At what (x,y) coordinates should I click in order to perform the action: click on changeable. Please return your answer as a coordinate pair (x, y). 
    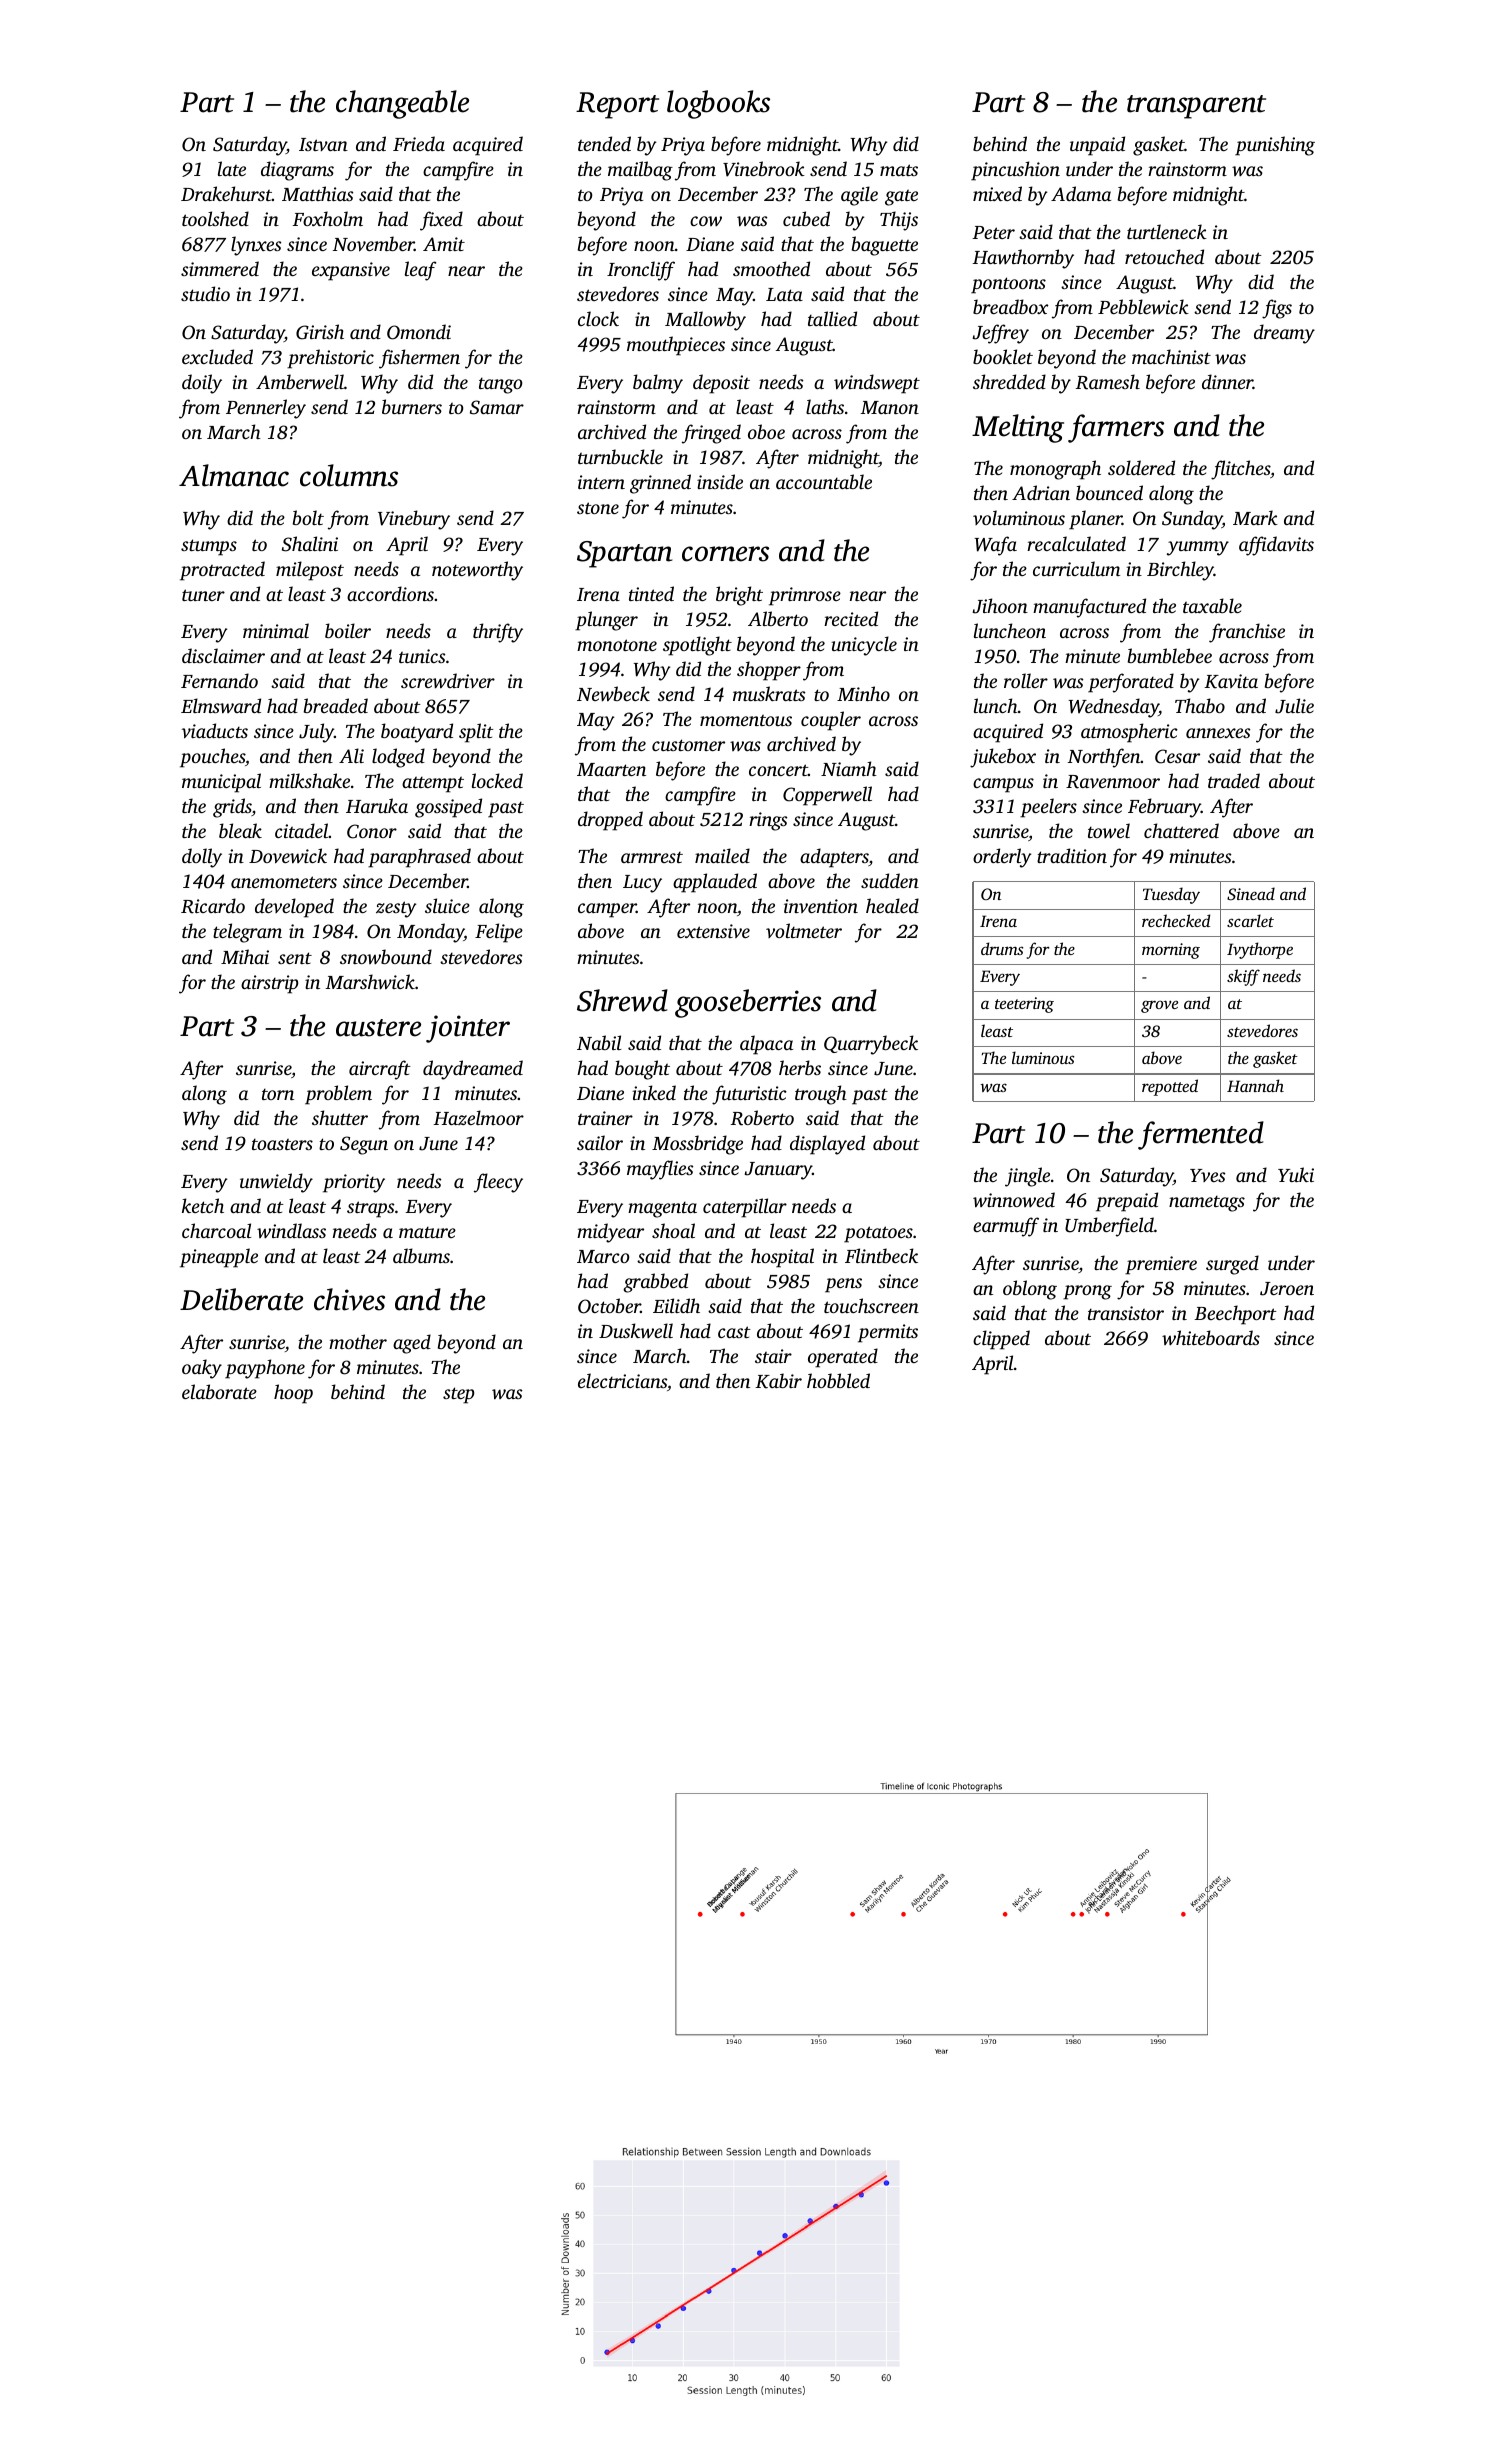
    Looking at the image, I should click on (402, 104).
